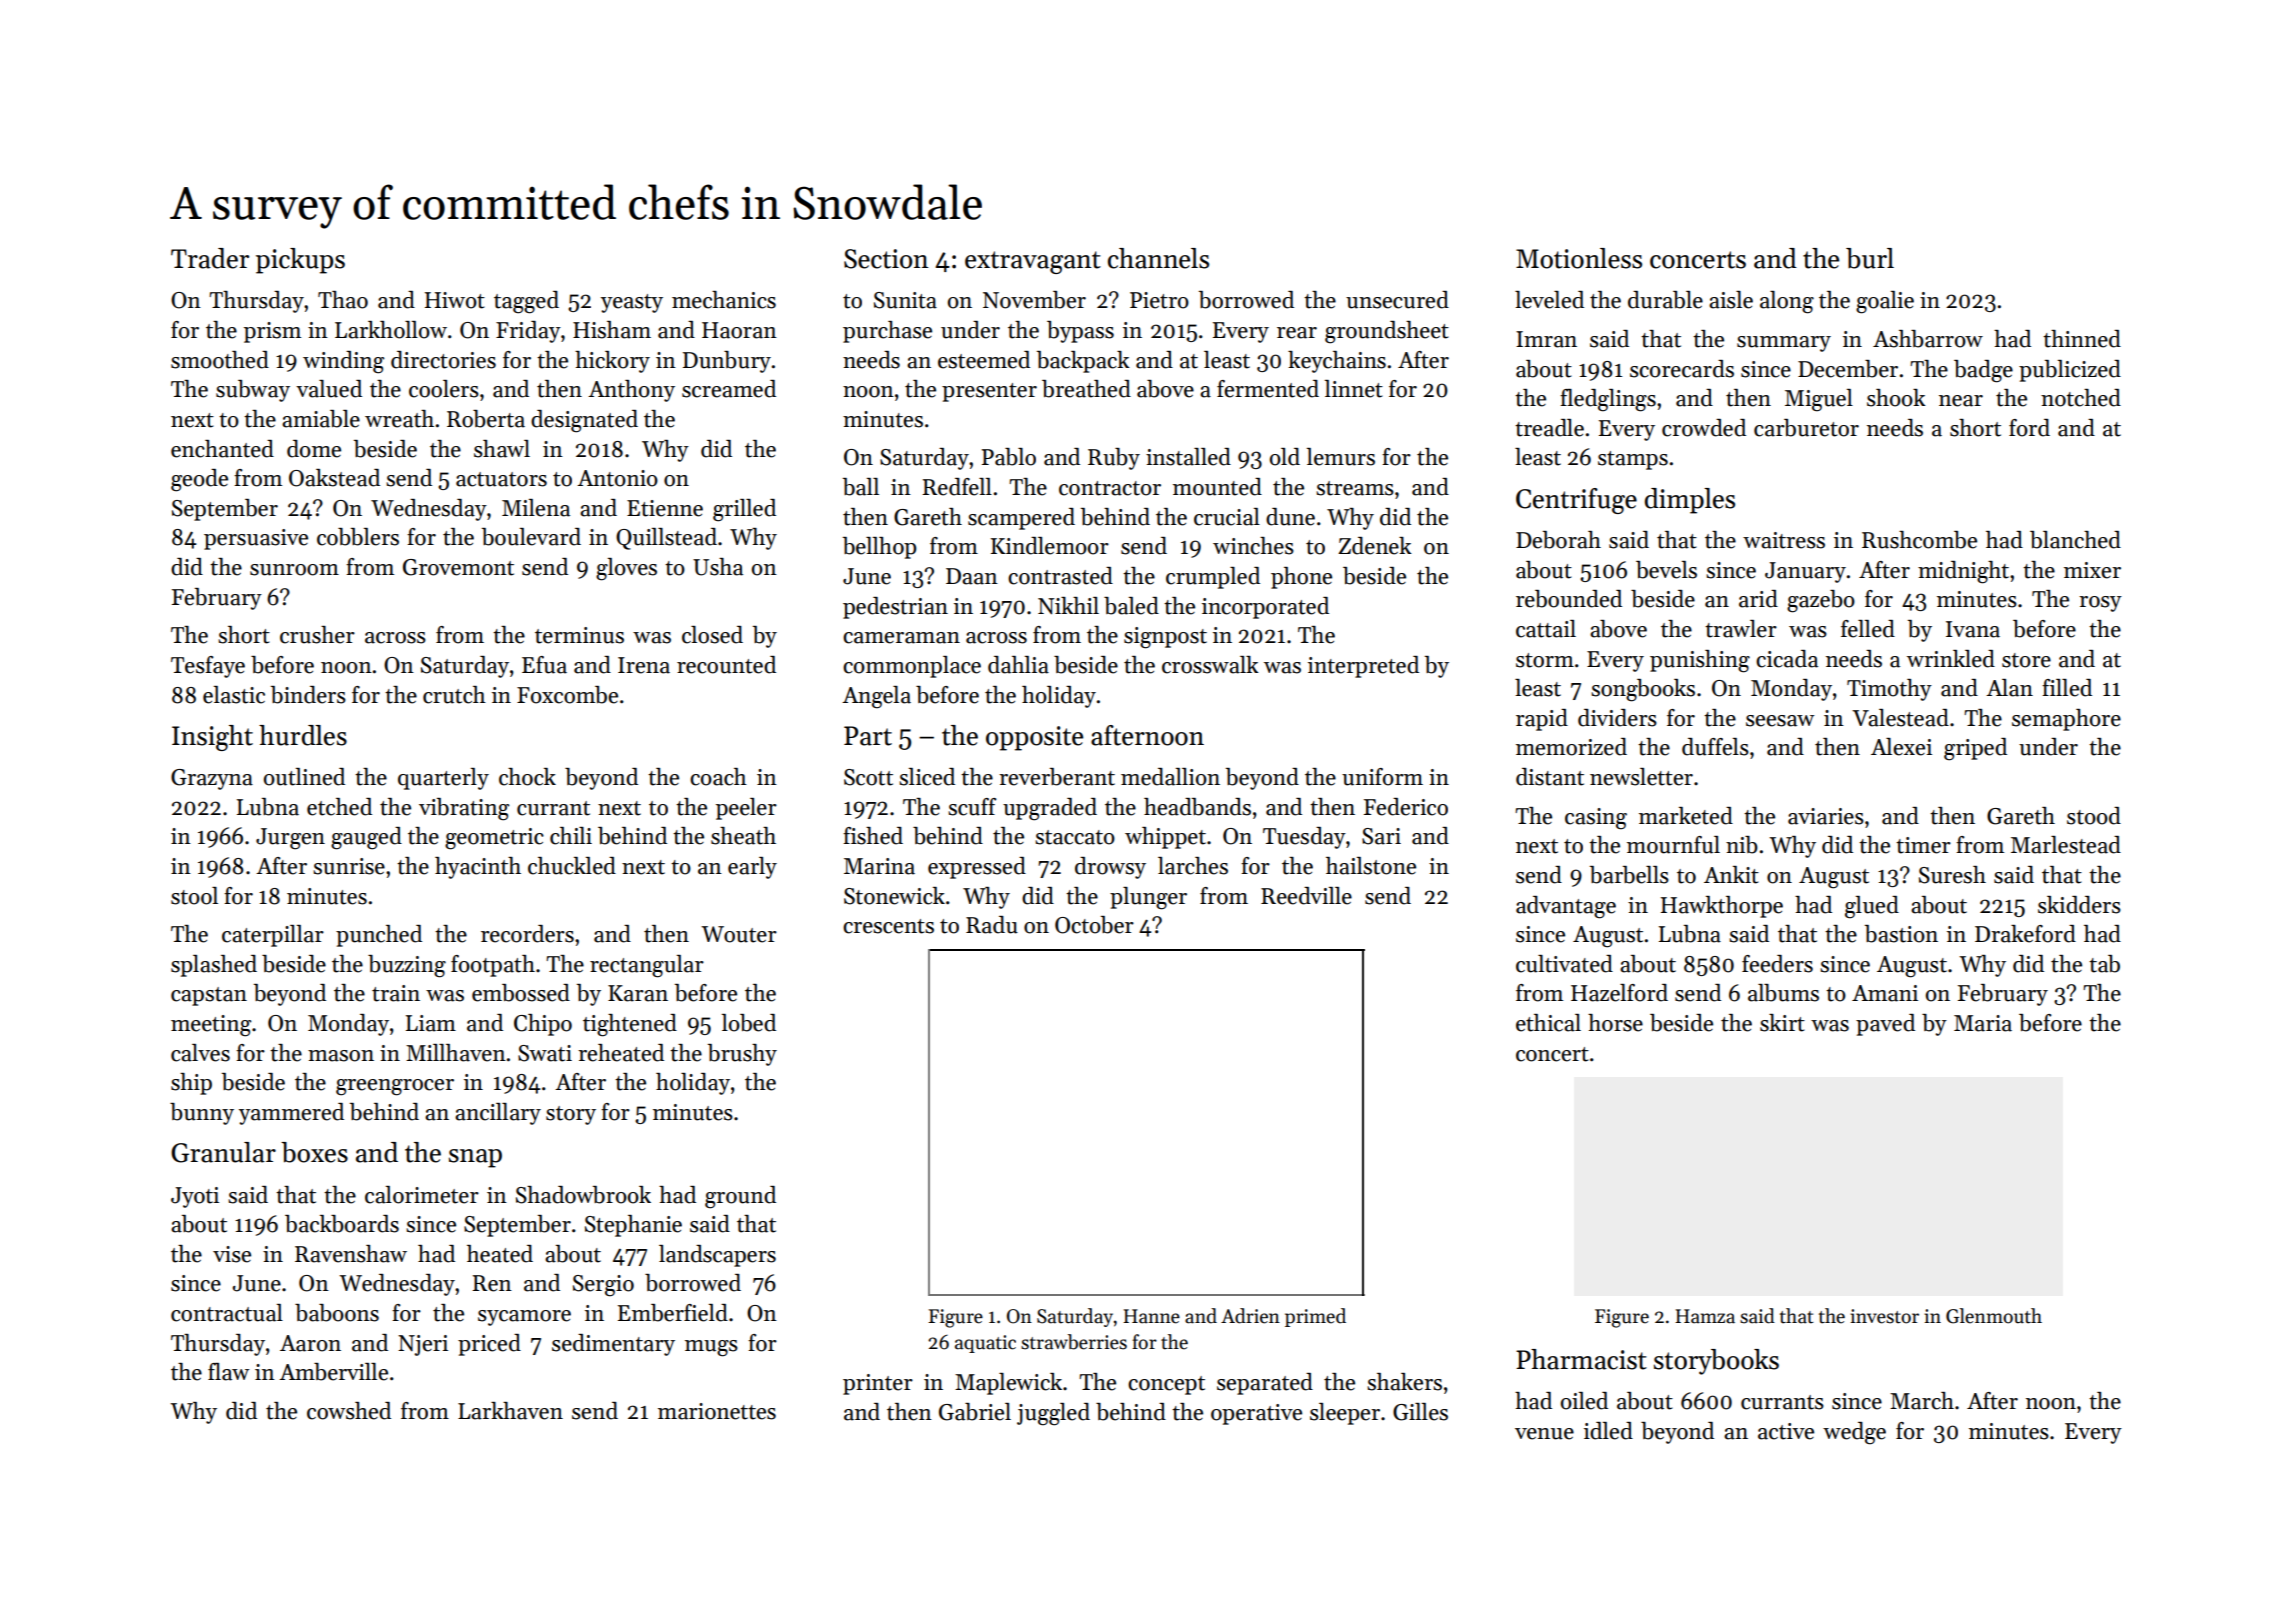 The height and width of the page is (1620, 2292). Describe the element at coordinates (724, 300) in the page. I see `mechanics` at that location.
